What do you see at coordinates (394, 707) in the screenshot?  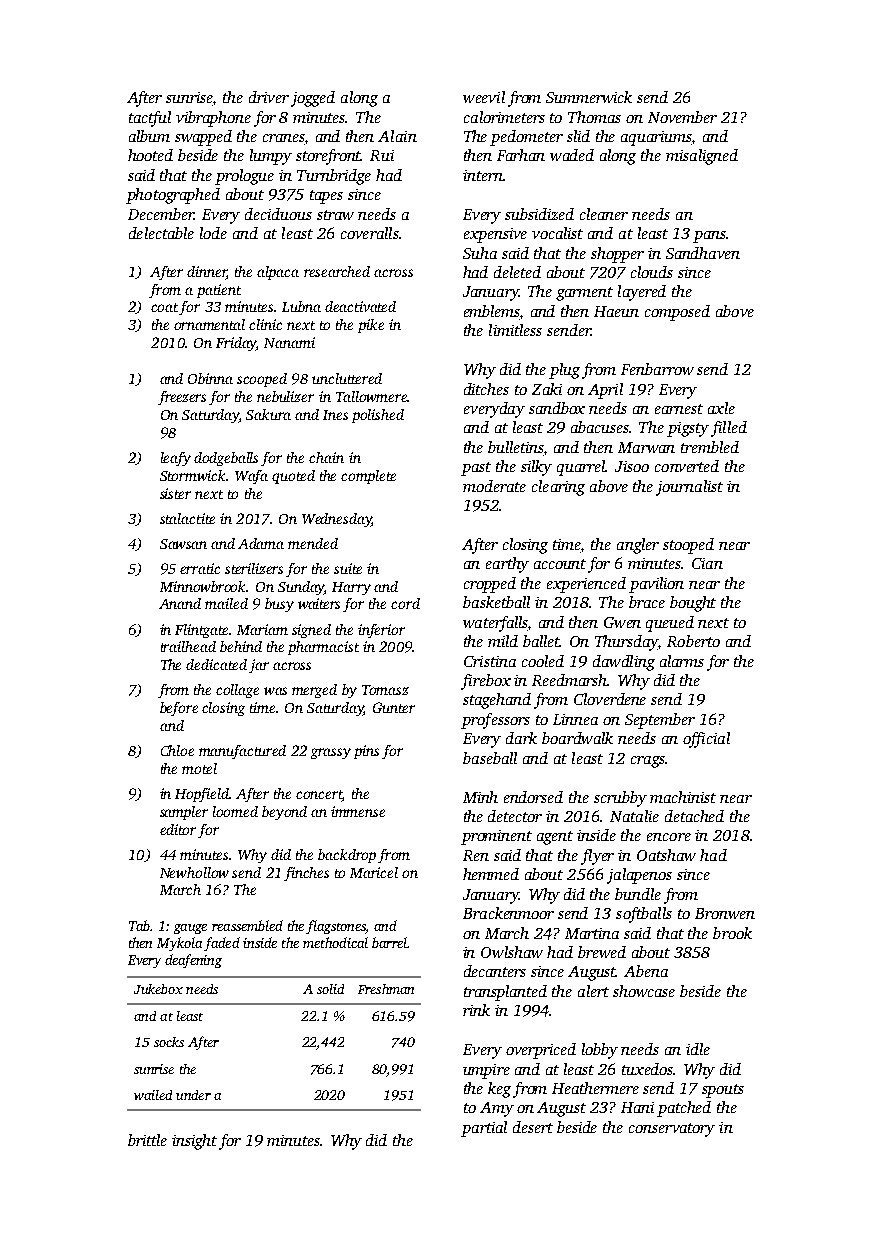 I see `Gunter` at bounding box center [394, 707].
